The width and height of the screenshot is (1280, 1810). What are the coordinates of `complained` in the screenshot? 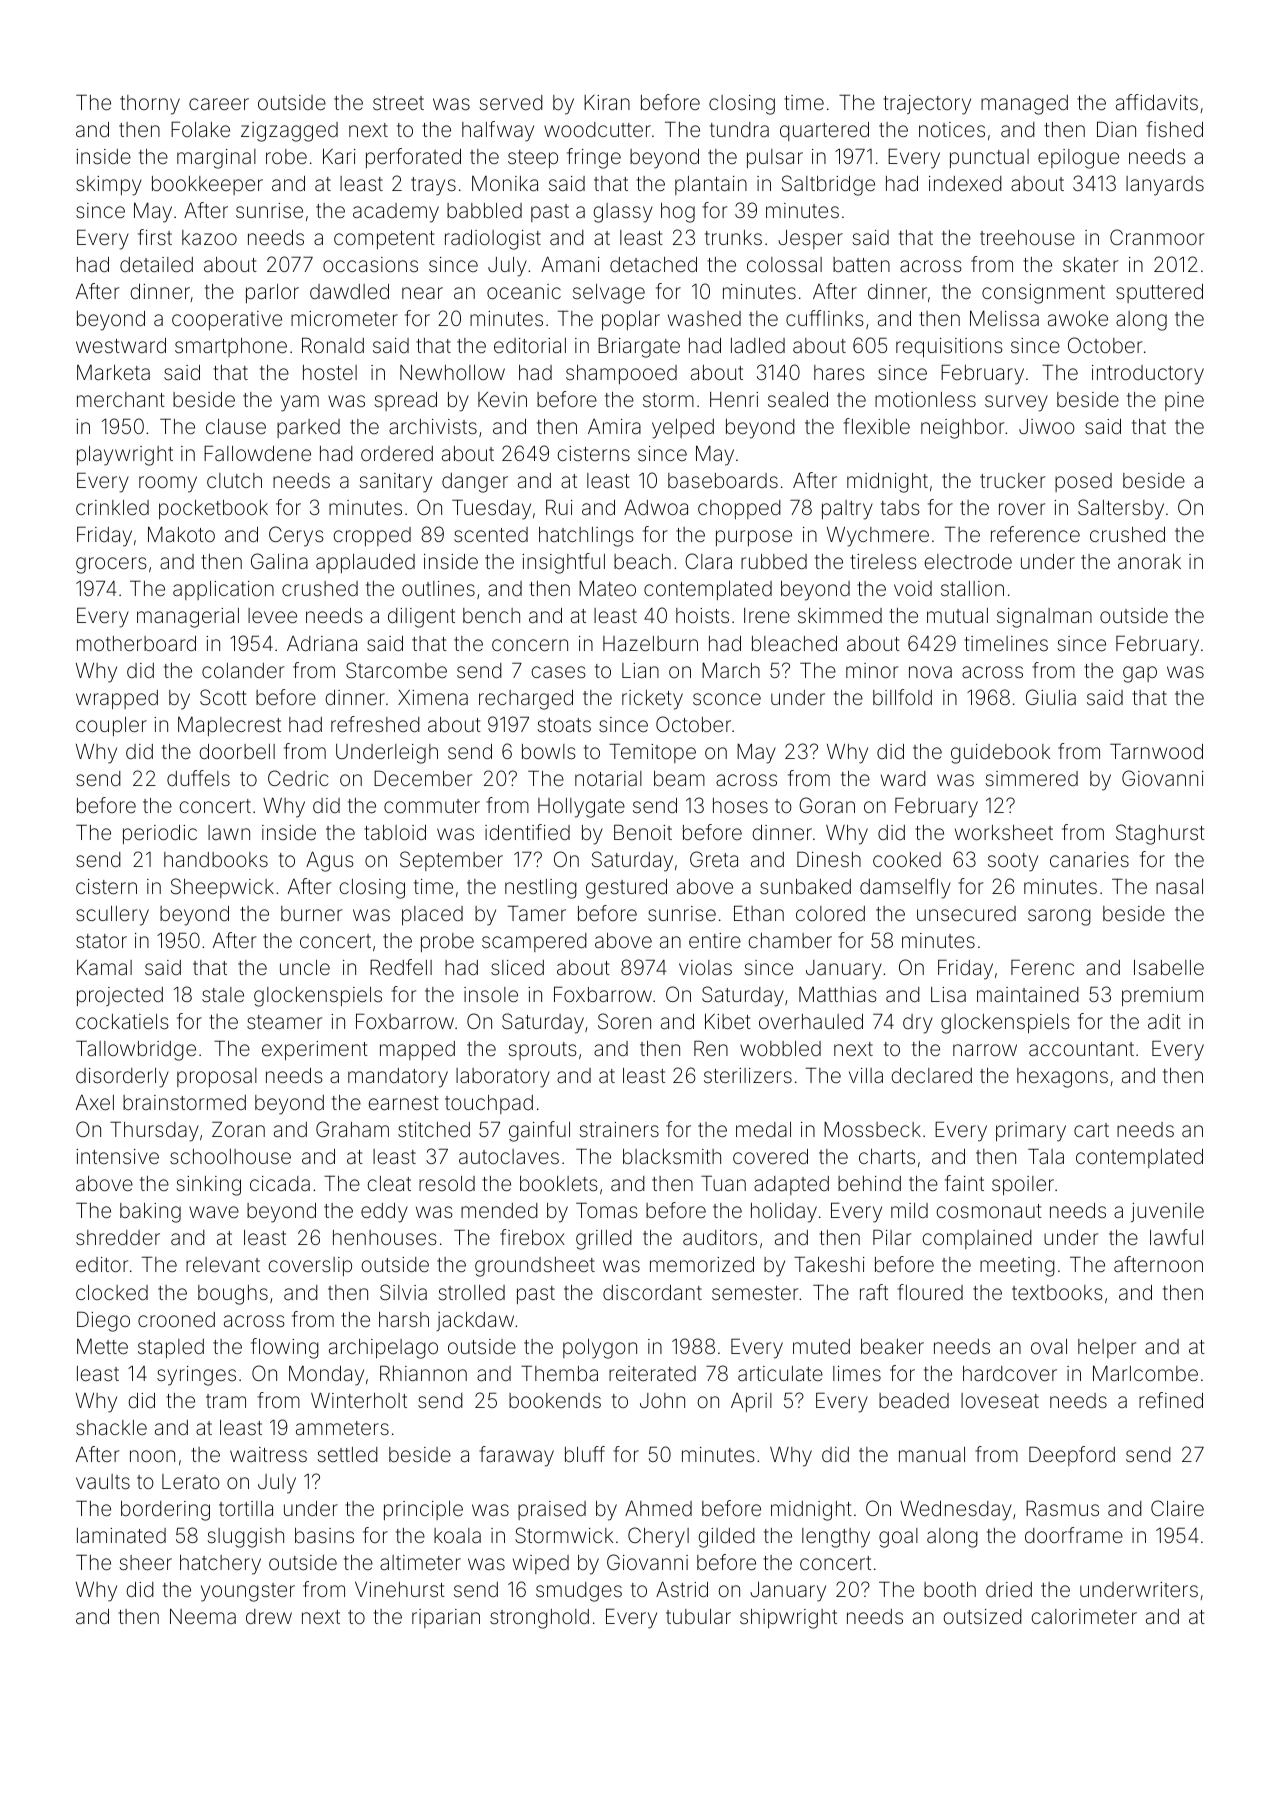 It's located at (977, 1239).
